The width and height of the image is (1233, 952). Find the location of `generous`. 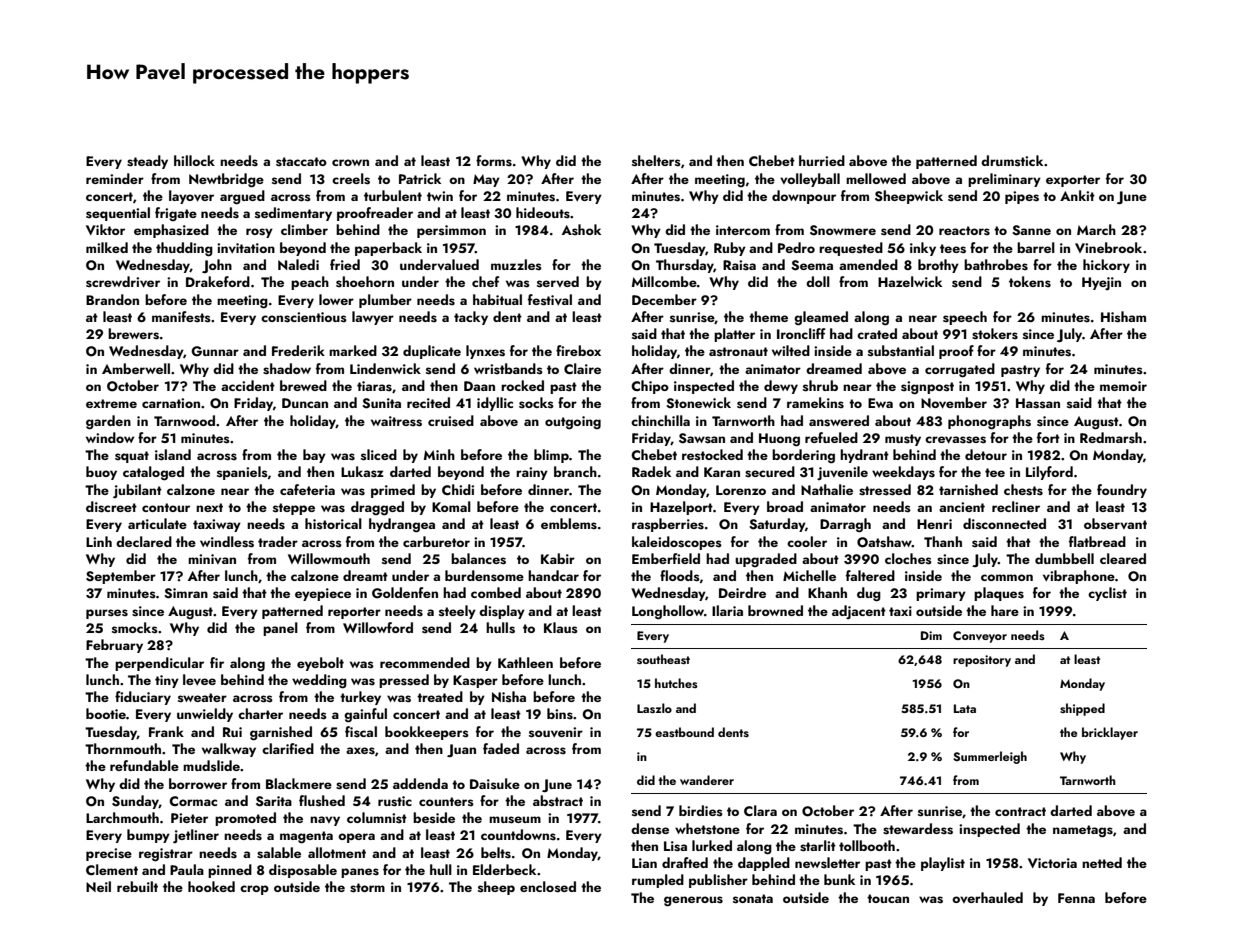

generous is located at coordinates (693, 901).
